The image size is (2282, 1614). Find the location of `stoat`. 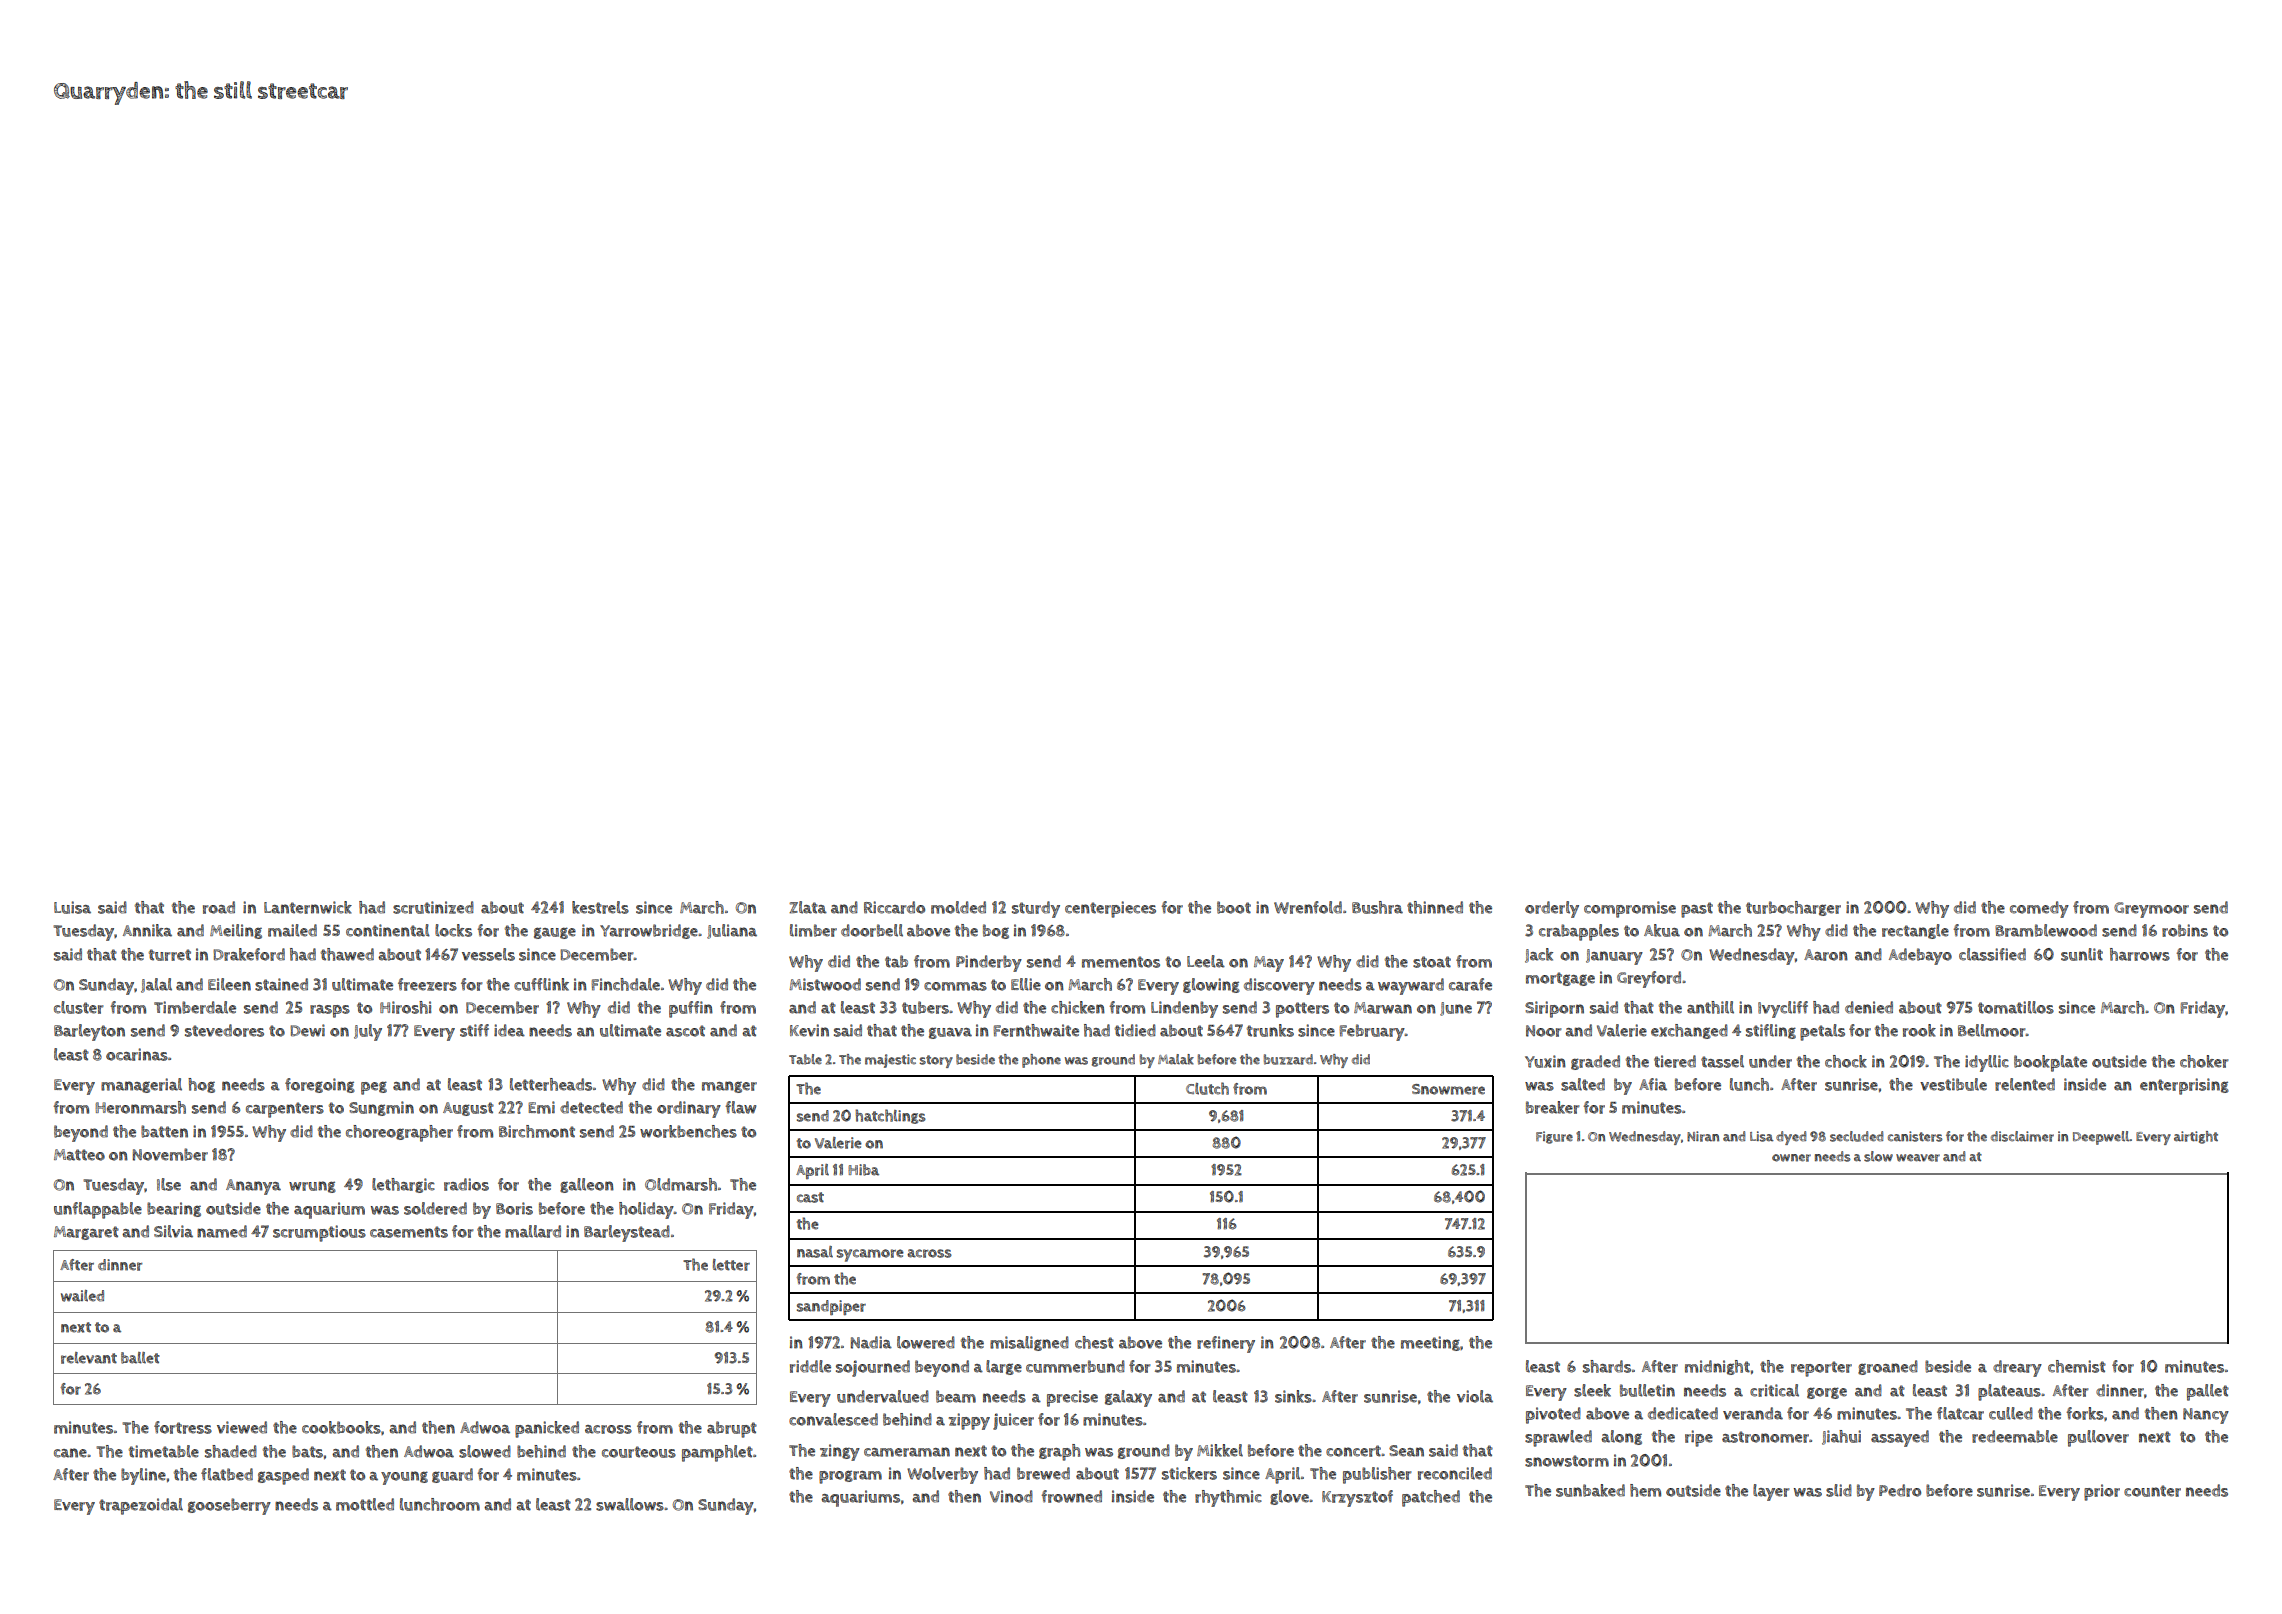

stoat is located at coordinates (1432, 962).
